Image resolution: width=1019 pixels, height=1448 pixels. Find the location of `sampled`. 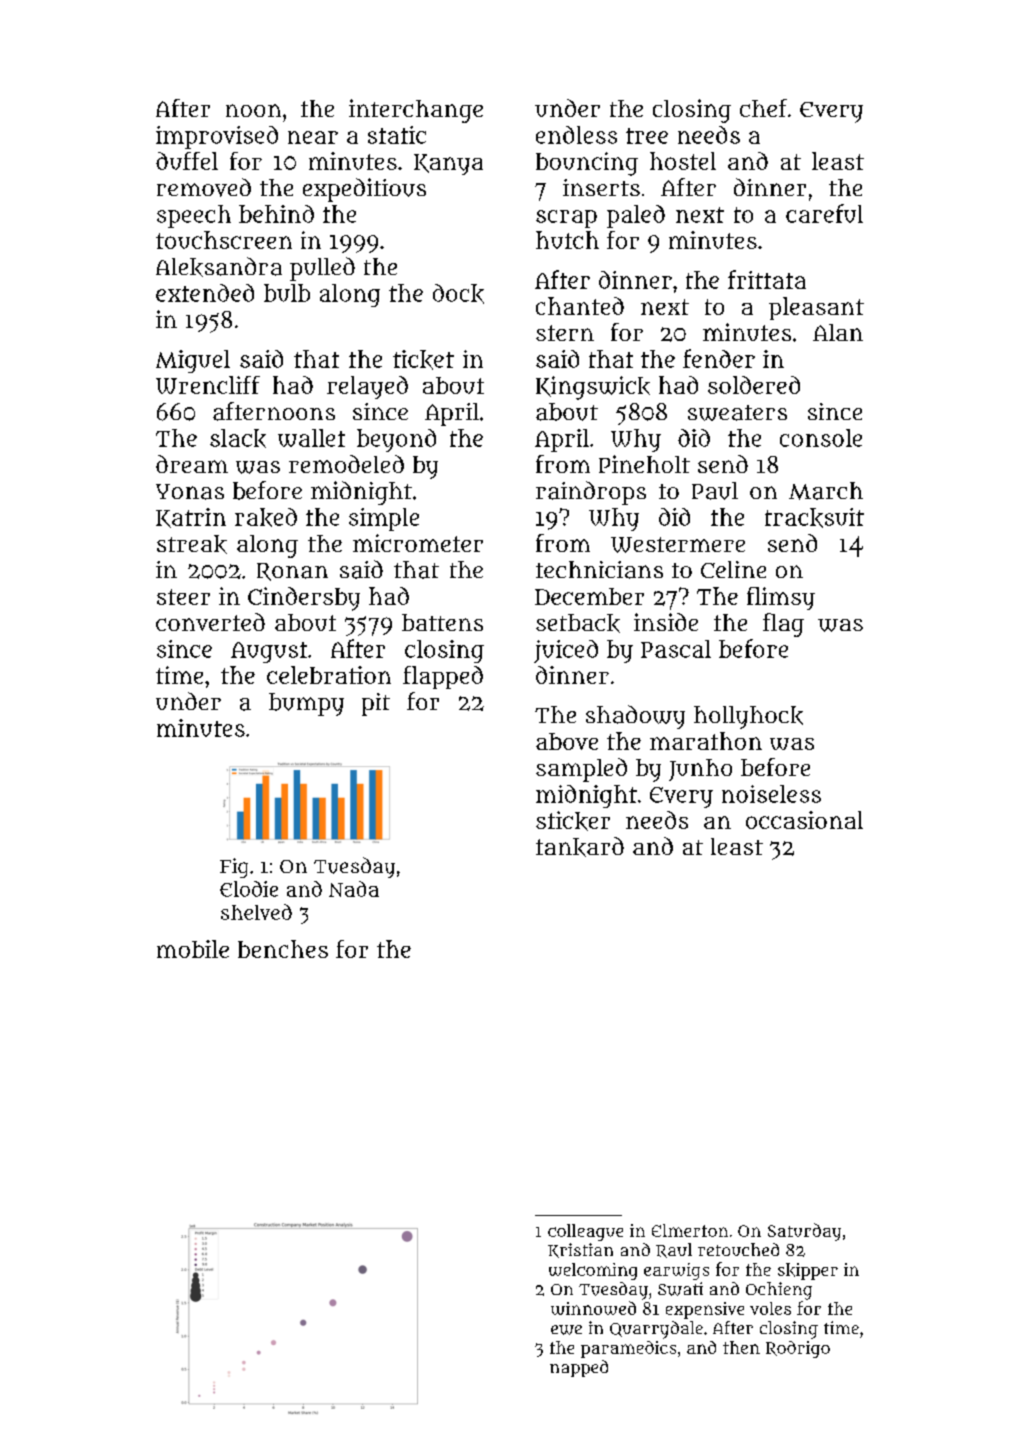

sampled is located at coordinates (581, 770).
